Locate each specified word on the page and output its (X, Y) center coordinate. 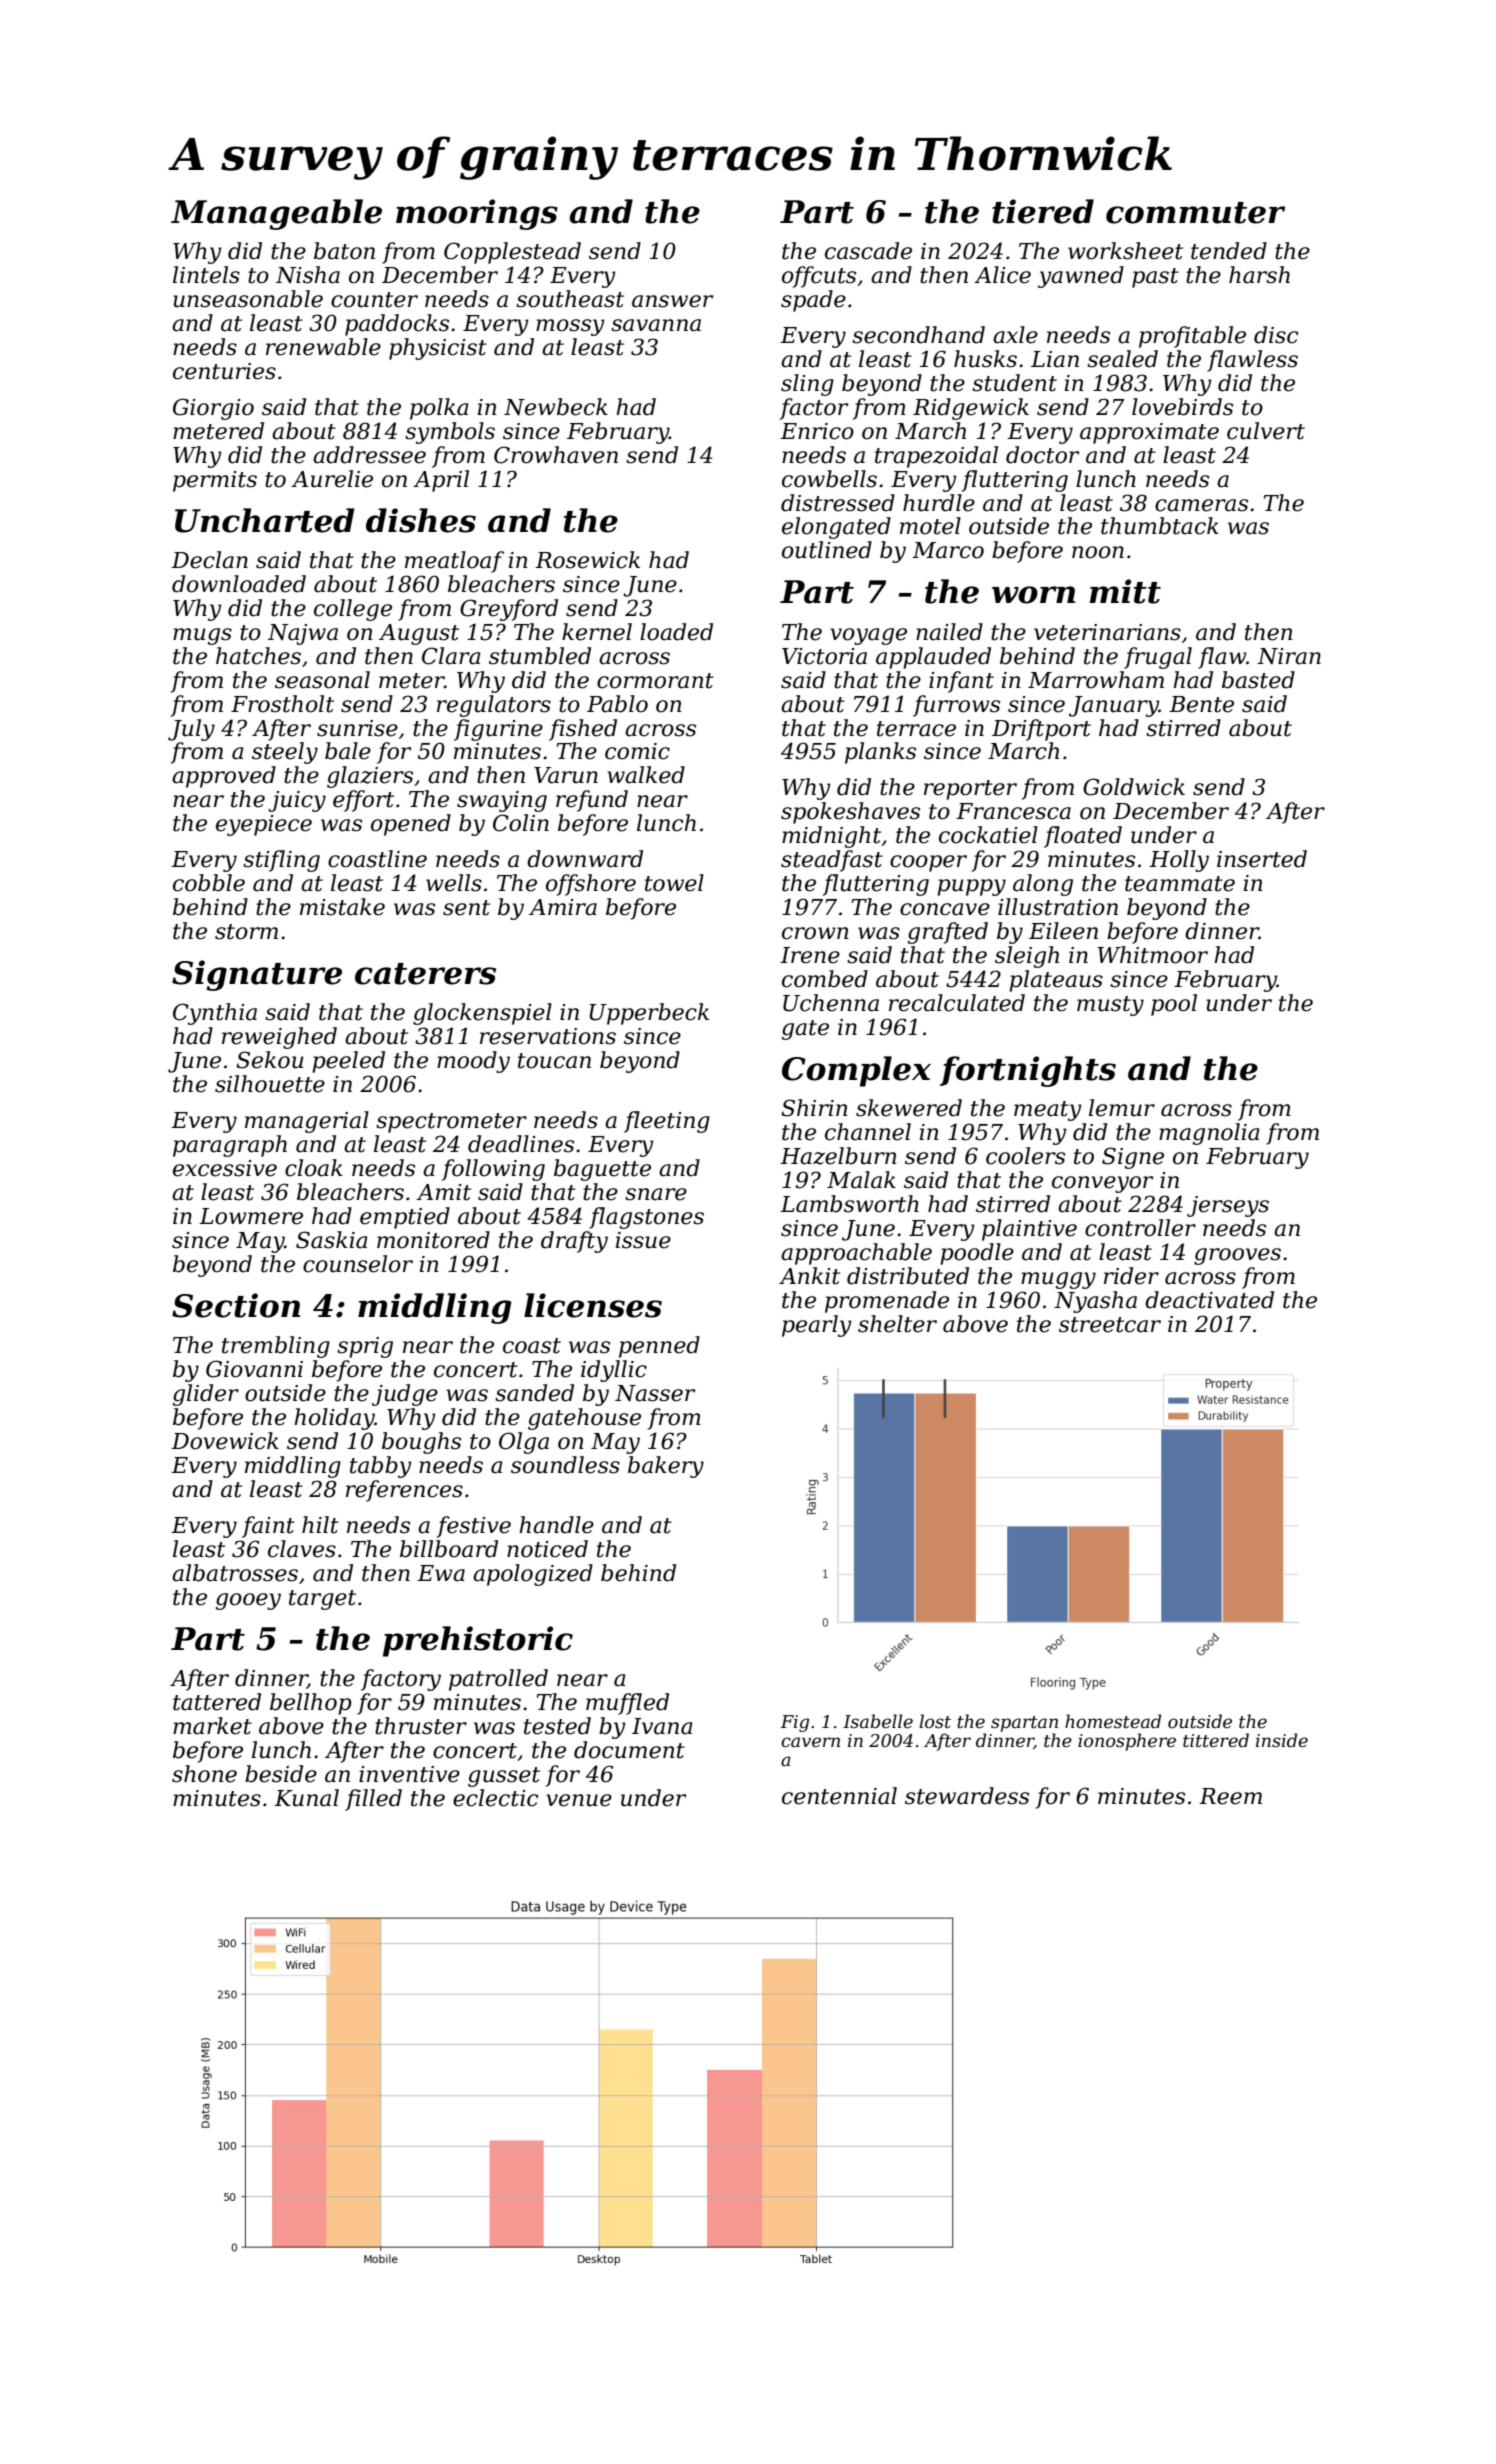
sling (807, 385)
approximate (1149, 433)
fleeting (667, 1122)
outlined (827, 550)
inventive (409, 1774)
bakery (666, 1467)
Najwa (303, 634)
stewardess (967, 1796)
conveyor (1102, 1184)
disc (1276, 335)
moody (473, 1062)
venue (579, 1800)
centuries (224, 371)
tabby (381, 1467)
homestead (1113, 1721)
